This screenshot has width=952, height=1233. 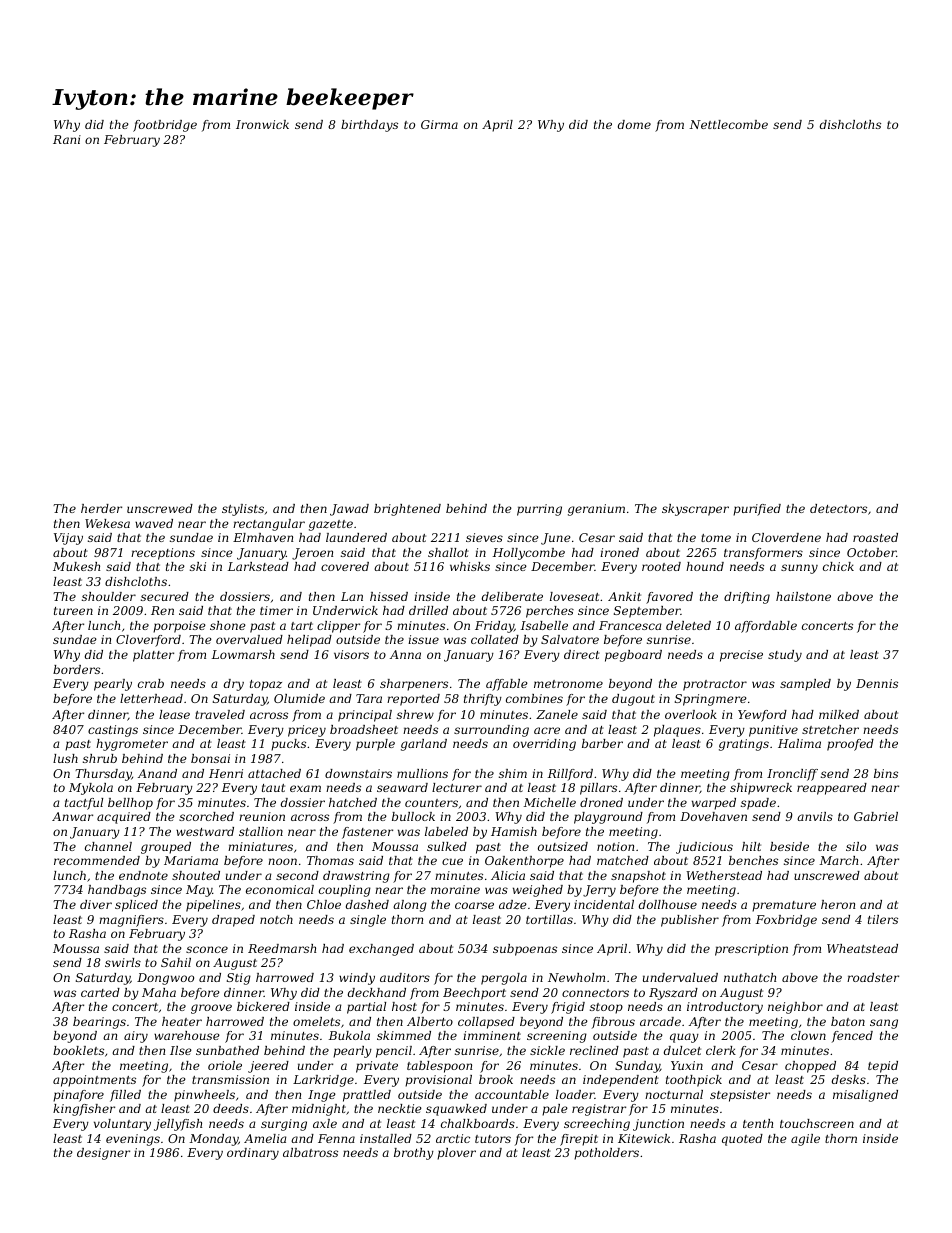 I want to click on taut, so click(x=273, y=788).
